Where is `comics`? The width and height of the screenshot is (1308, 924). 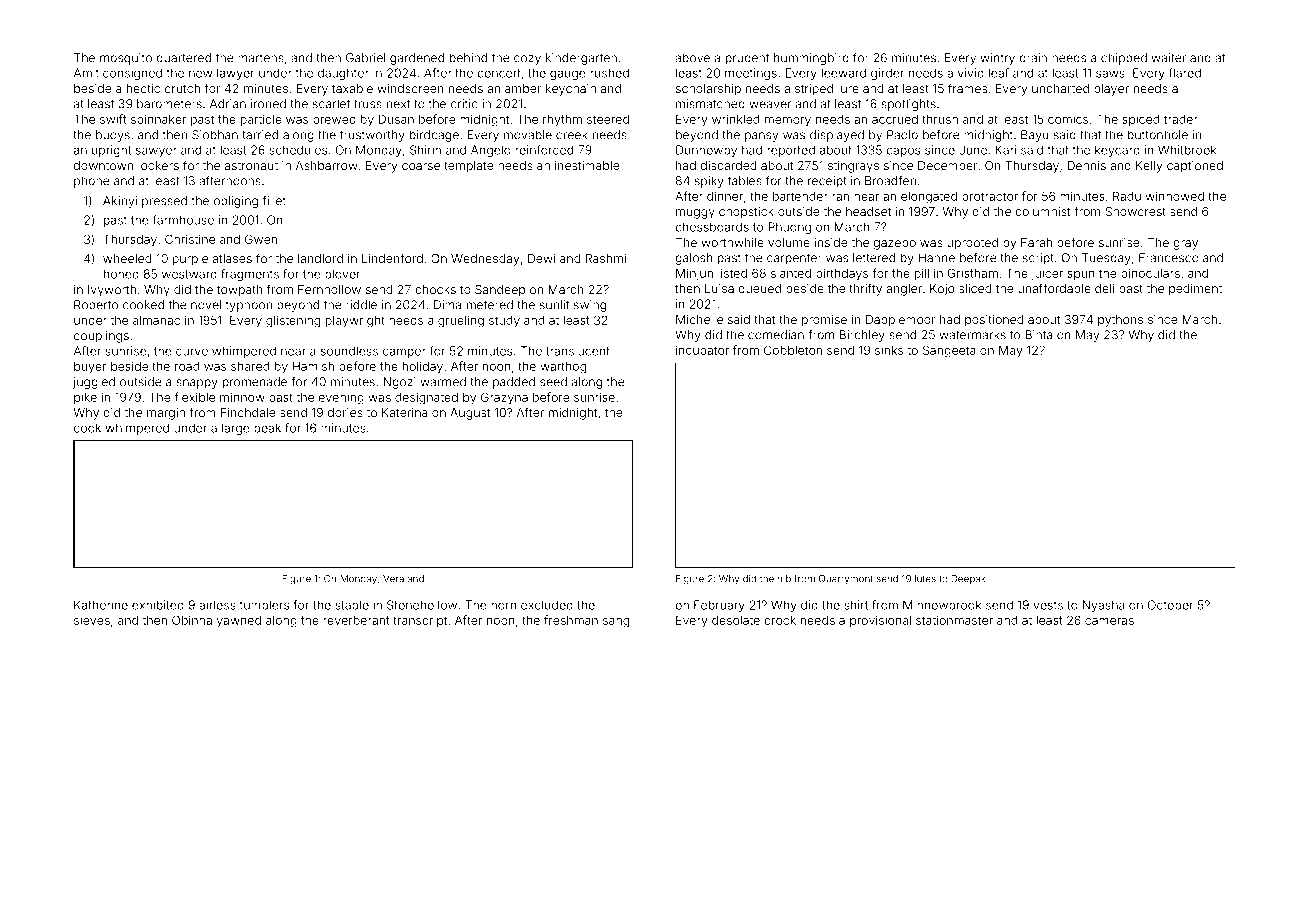
comics is located at coordinates (1068, 119).
